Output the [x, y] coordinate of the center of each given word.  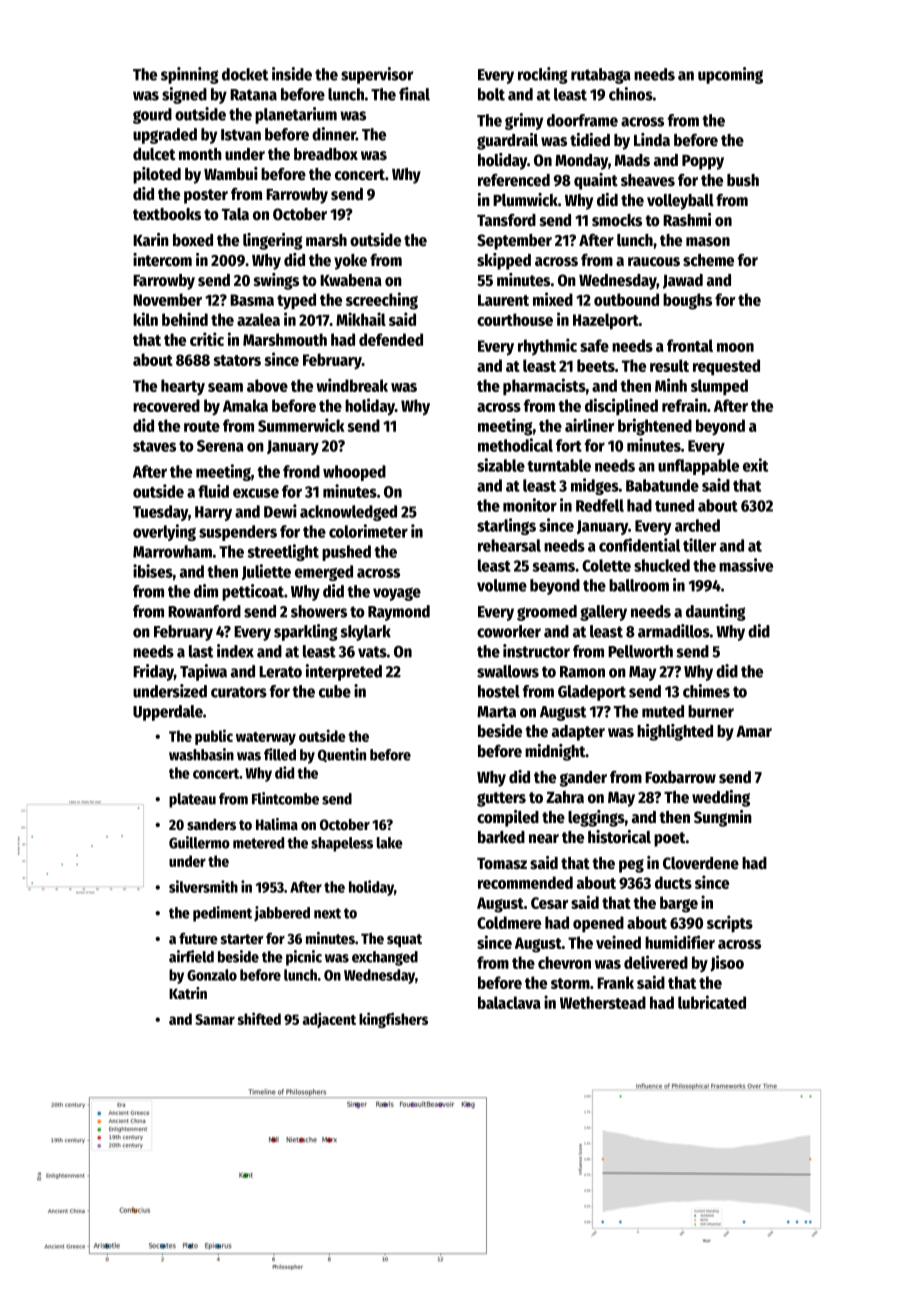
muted [663, 711]
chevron [564, 962]
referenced [514, 180]
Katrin [188, 993]
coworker [509, 631]
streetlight [283, 552]
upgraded [165, 136]
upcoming [730, 75]
